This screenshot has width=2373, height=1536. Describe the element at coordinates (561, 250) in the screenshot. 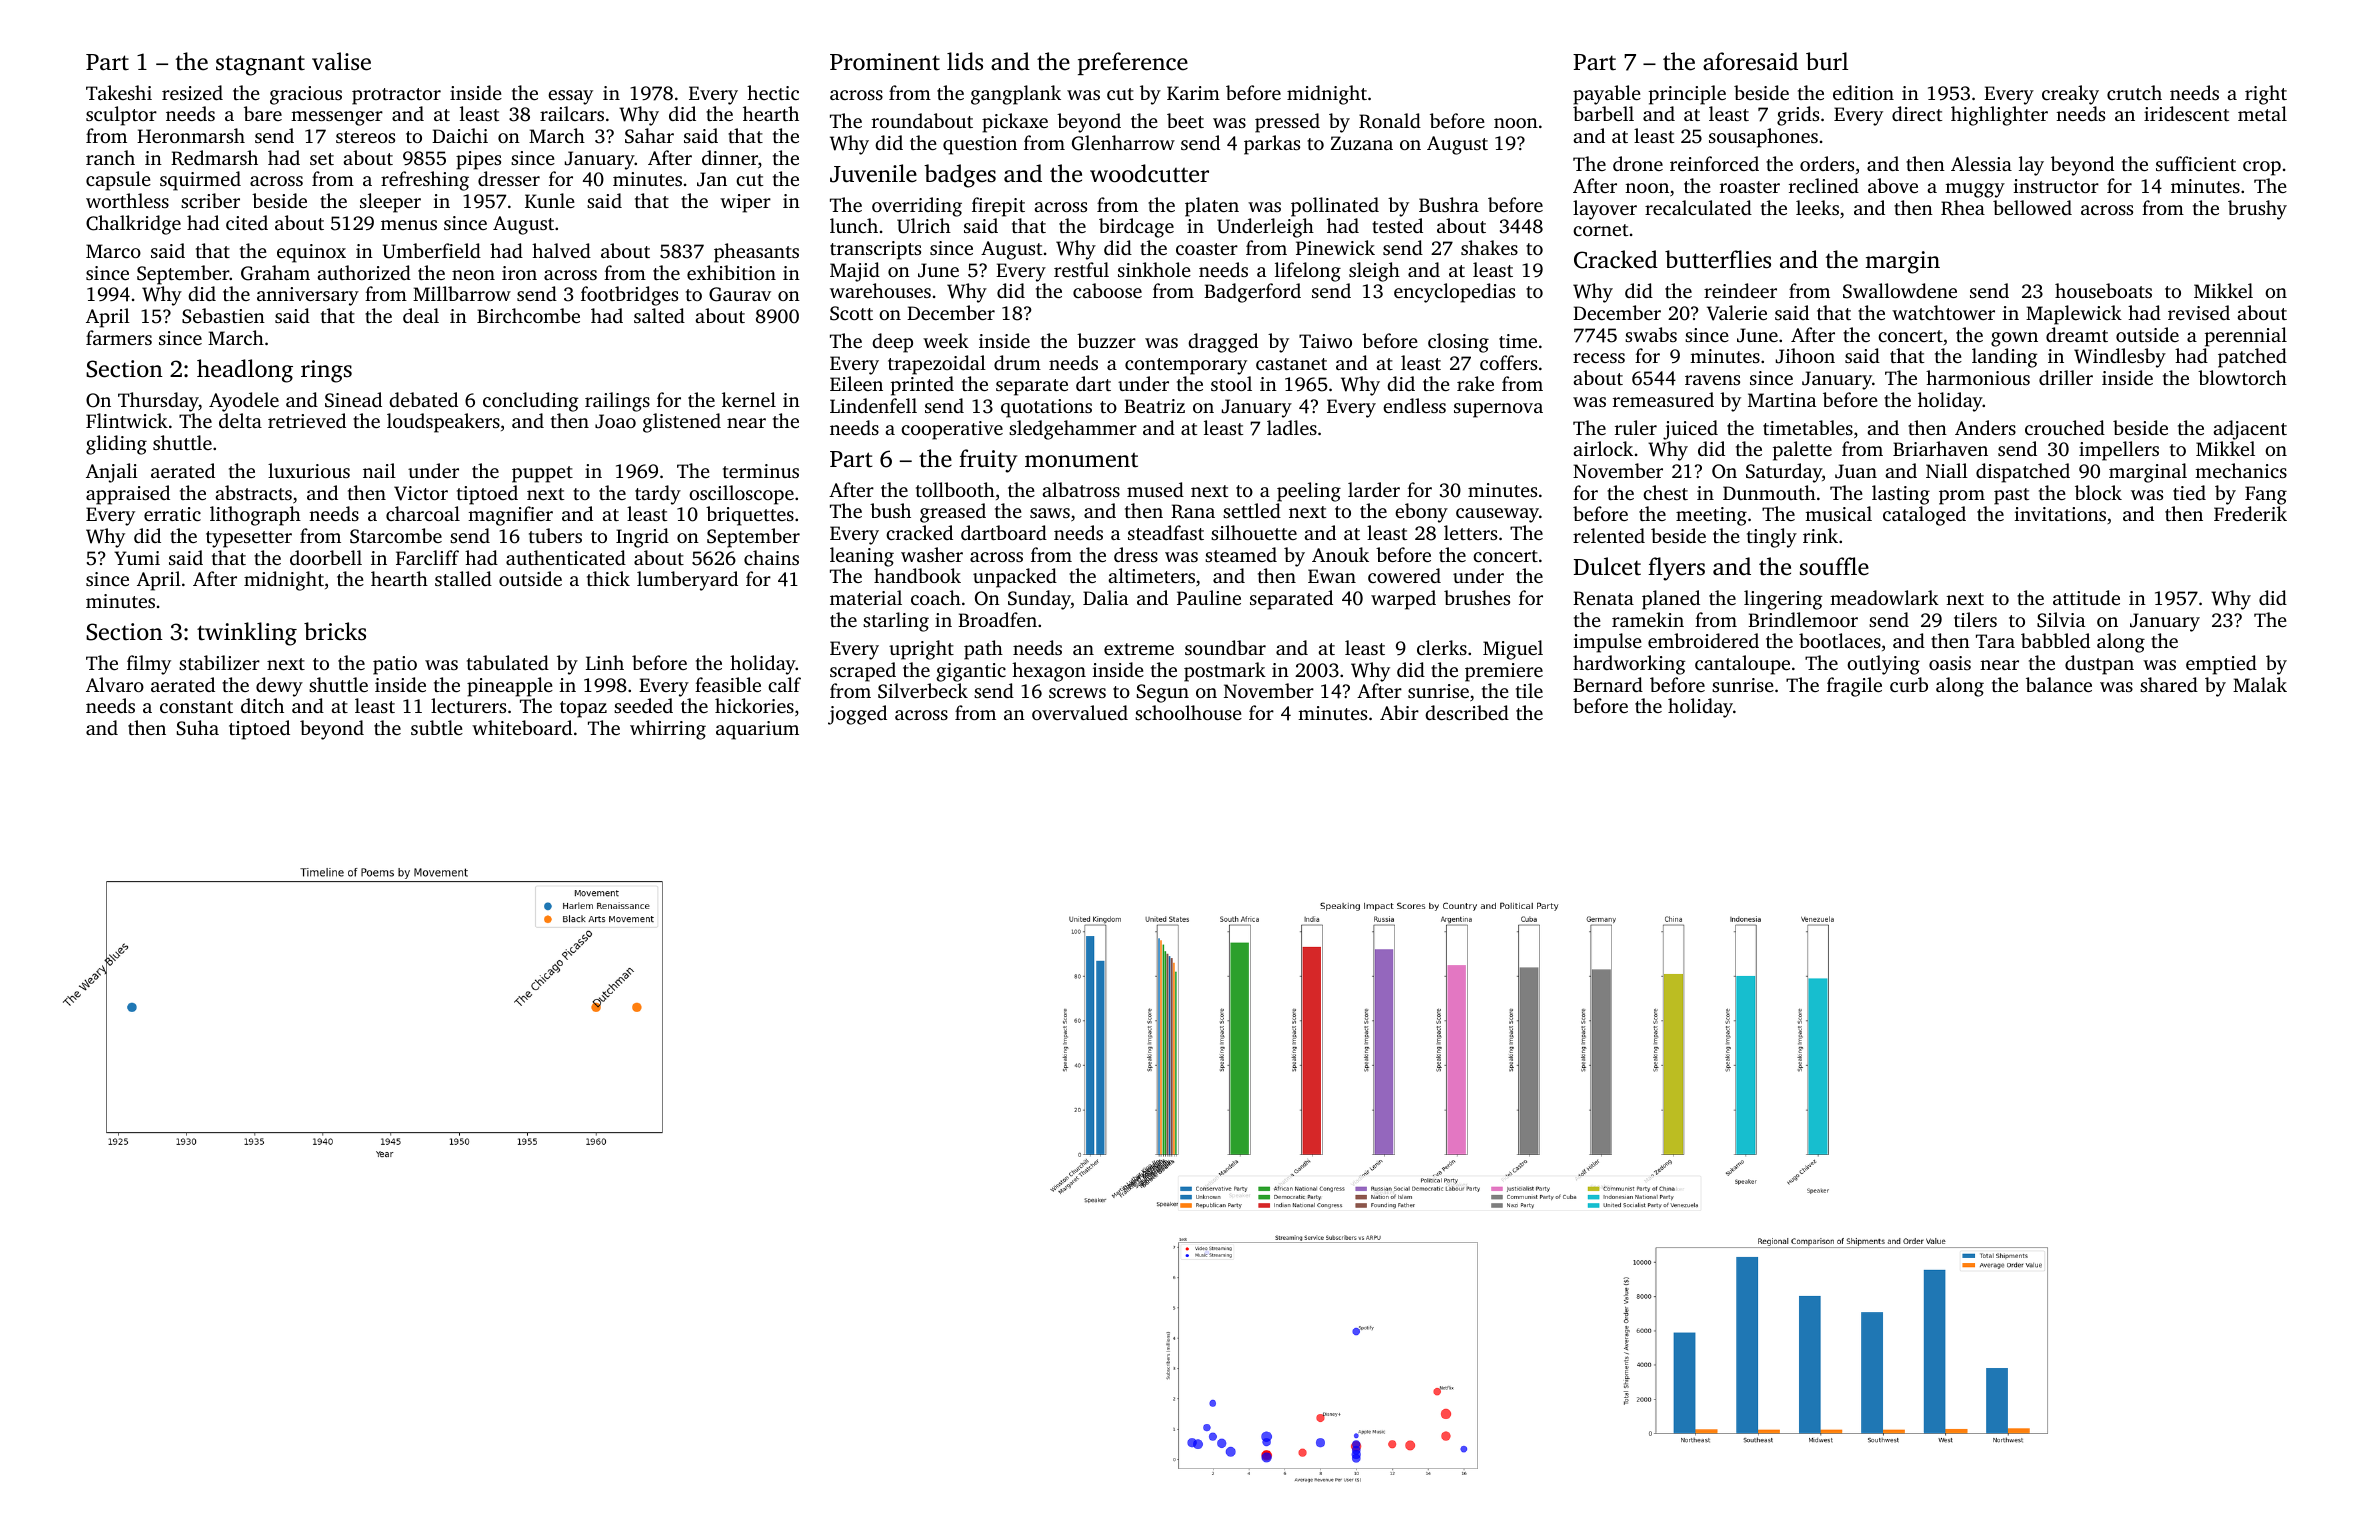

I see `halved` at that location.
